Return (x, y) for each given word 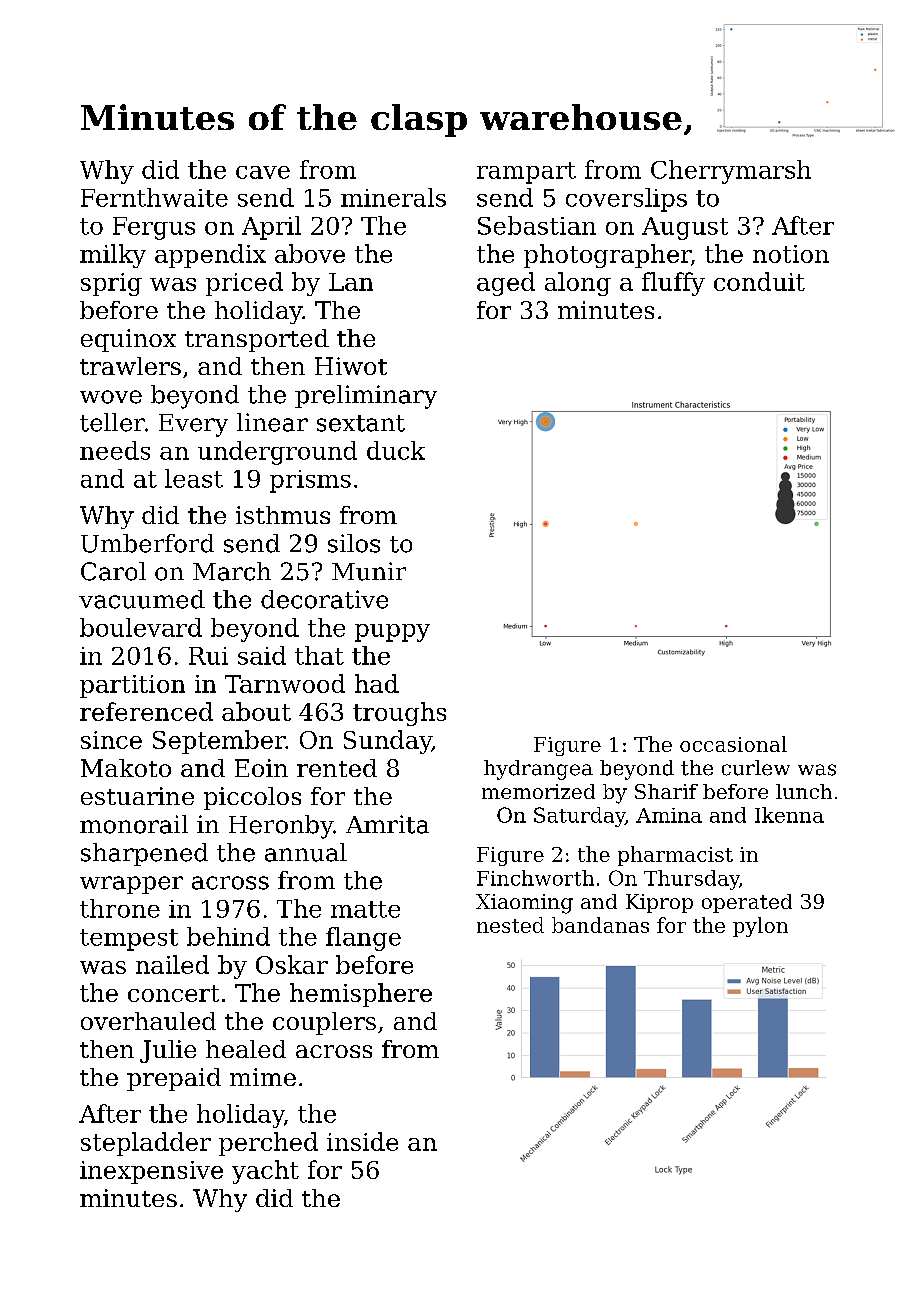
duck (396, 450)
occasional (733, 744)
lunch (804, 791)
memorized (538, 791)
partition (132, 686)
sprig (111, 284)
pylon (760, 927)
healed (246, 1049)
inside (362, 1141)
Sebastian (537, 225)
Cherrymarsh (731, 172)
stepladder (146, 1144)
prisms (310, 481)
